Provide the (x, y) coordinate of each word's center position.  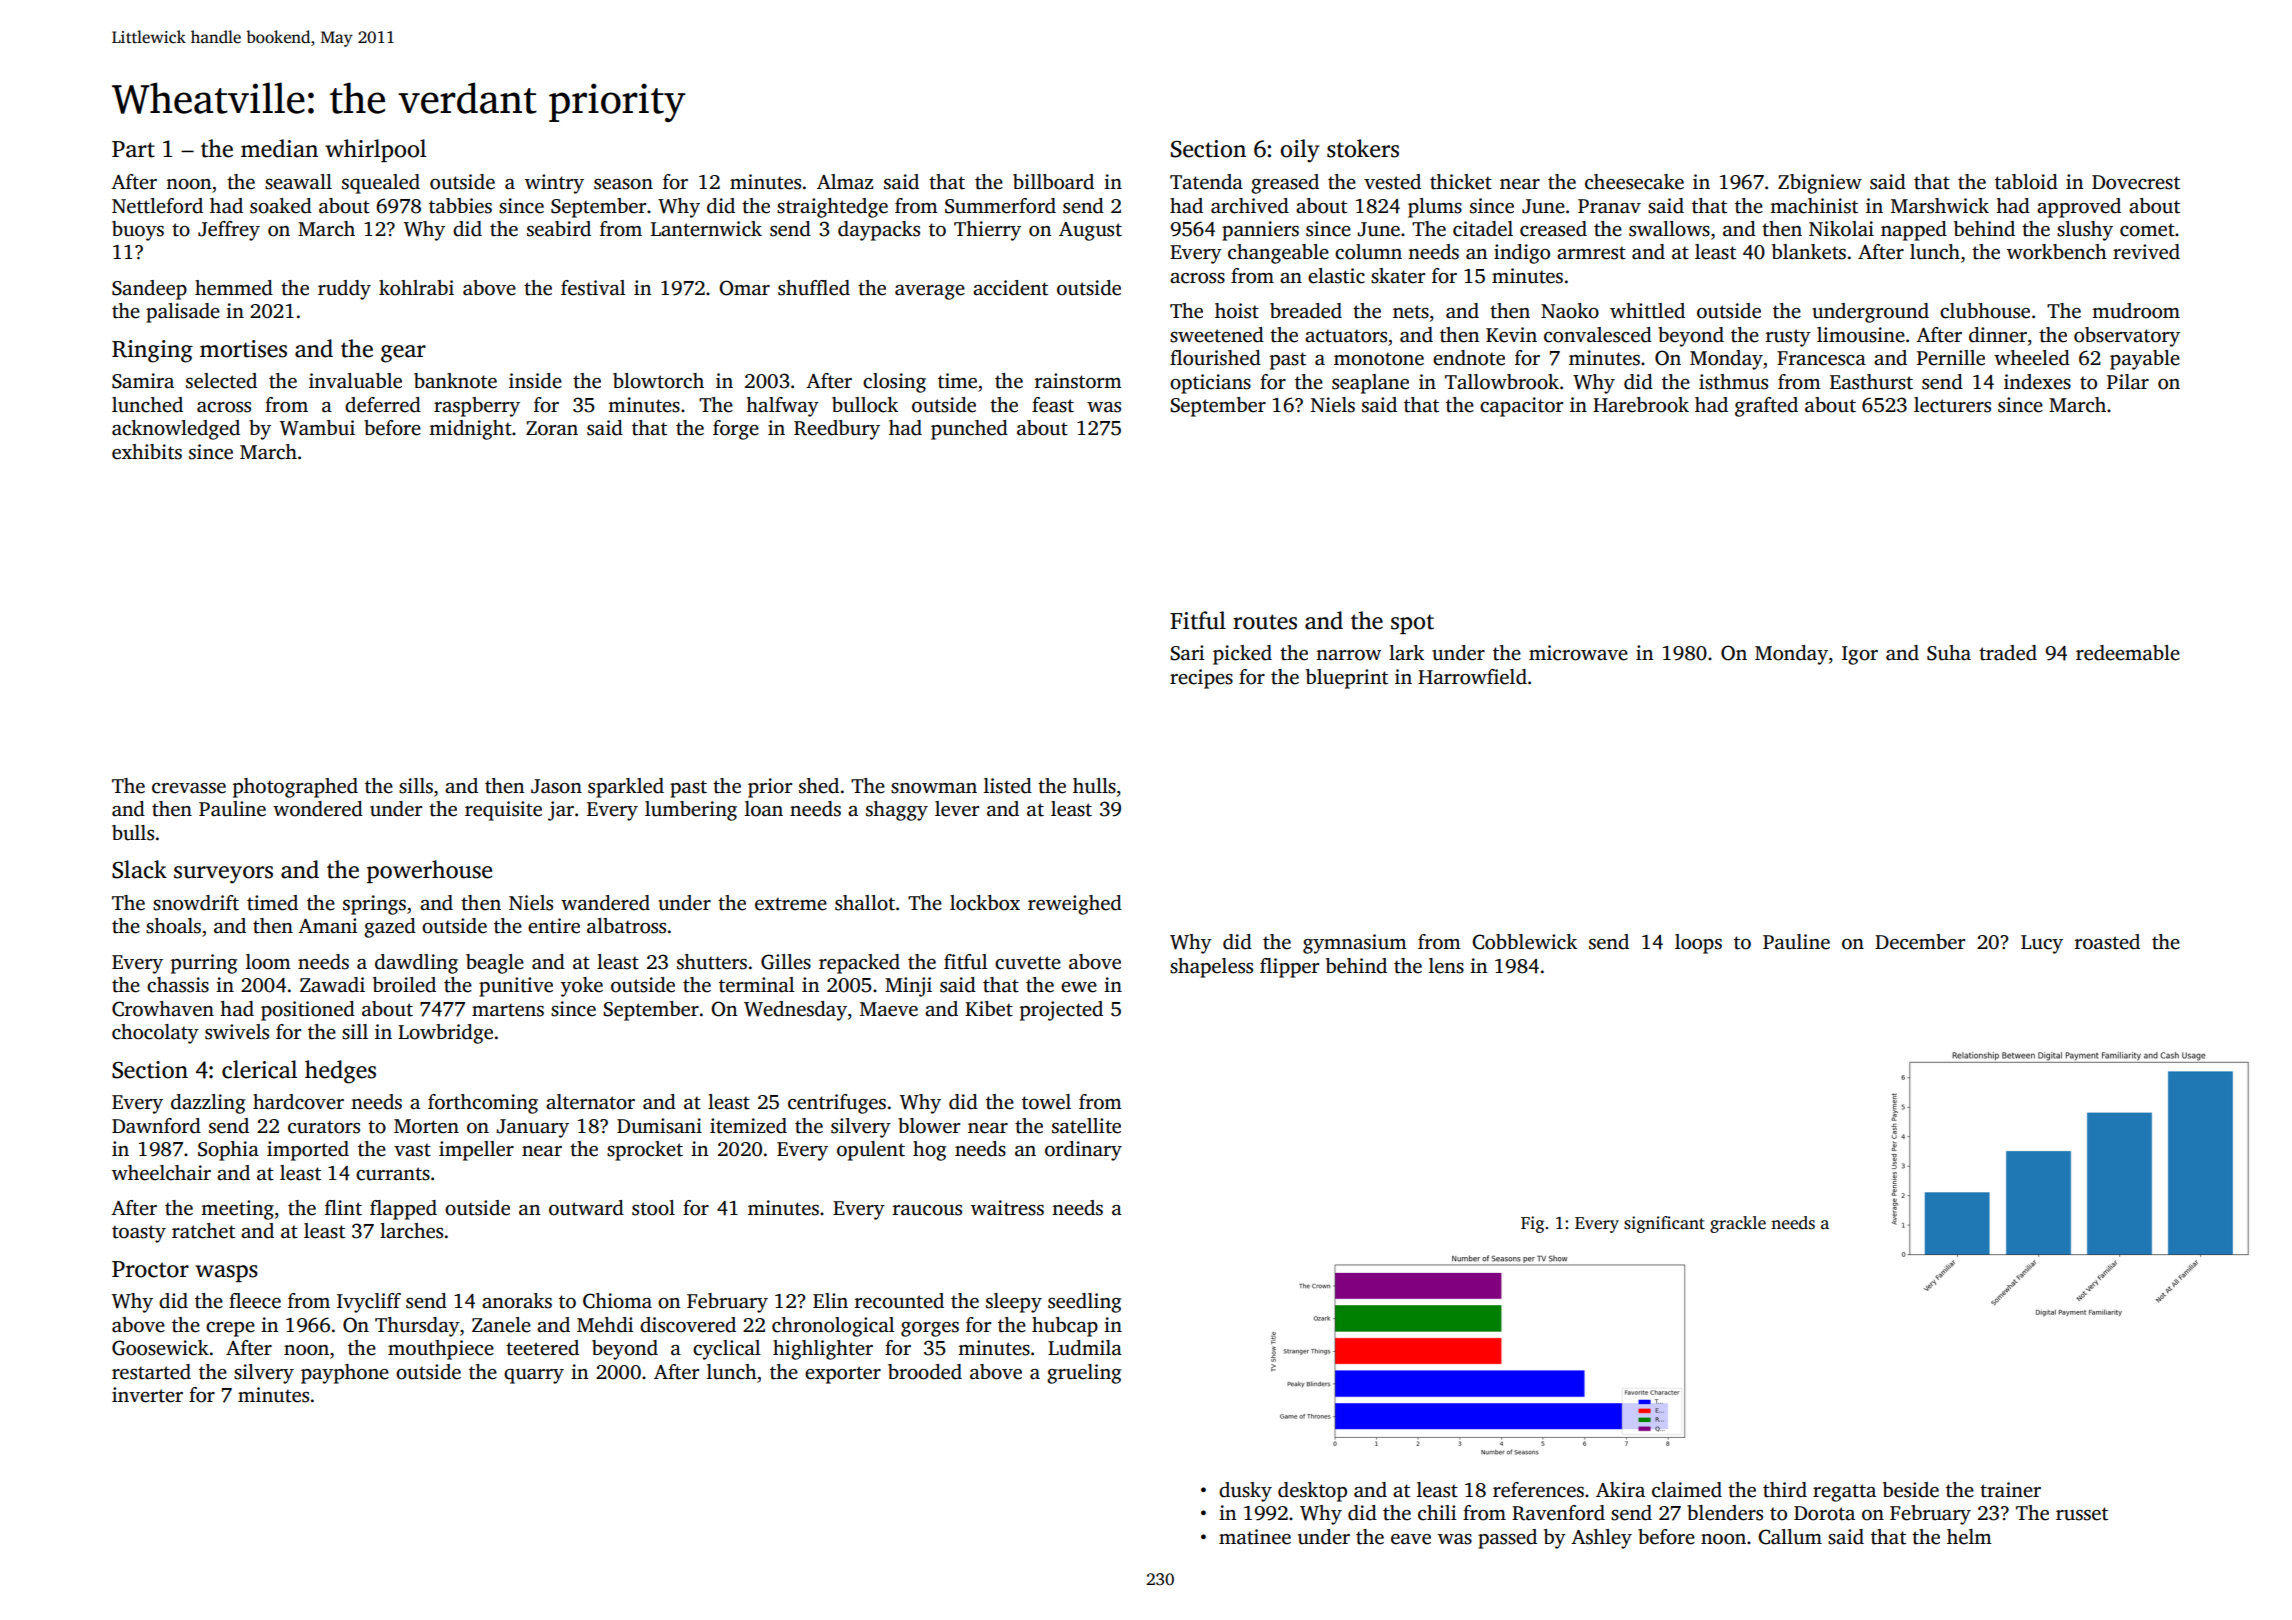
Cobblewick (1524, 942)
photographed (295, 788)
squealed (381, 184)
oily (1299, 151)
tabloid (2026, 182)
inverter (147, 1395)
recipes (1201, 679)
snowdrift (196, 903)
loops (1698, 944)
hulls (1094, 786)
